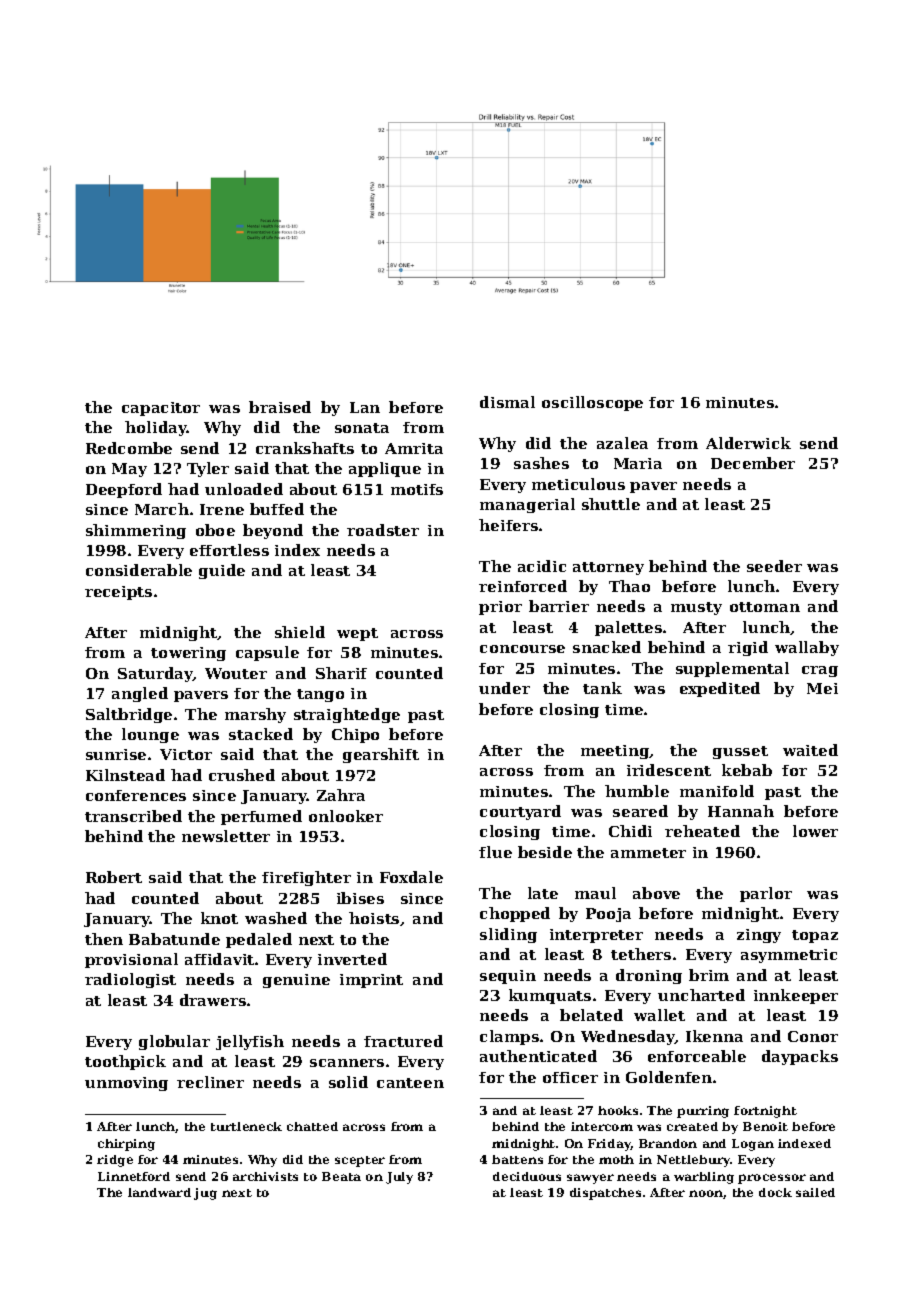 Image resolution: width=924 pixels, height=1308 pixels. What do you see at coordinates (159, 1192) in the image?
I see `landward` at bounding box center [159, 1192].
